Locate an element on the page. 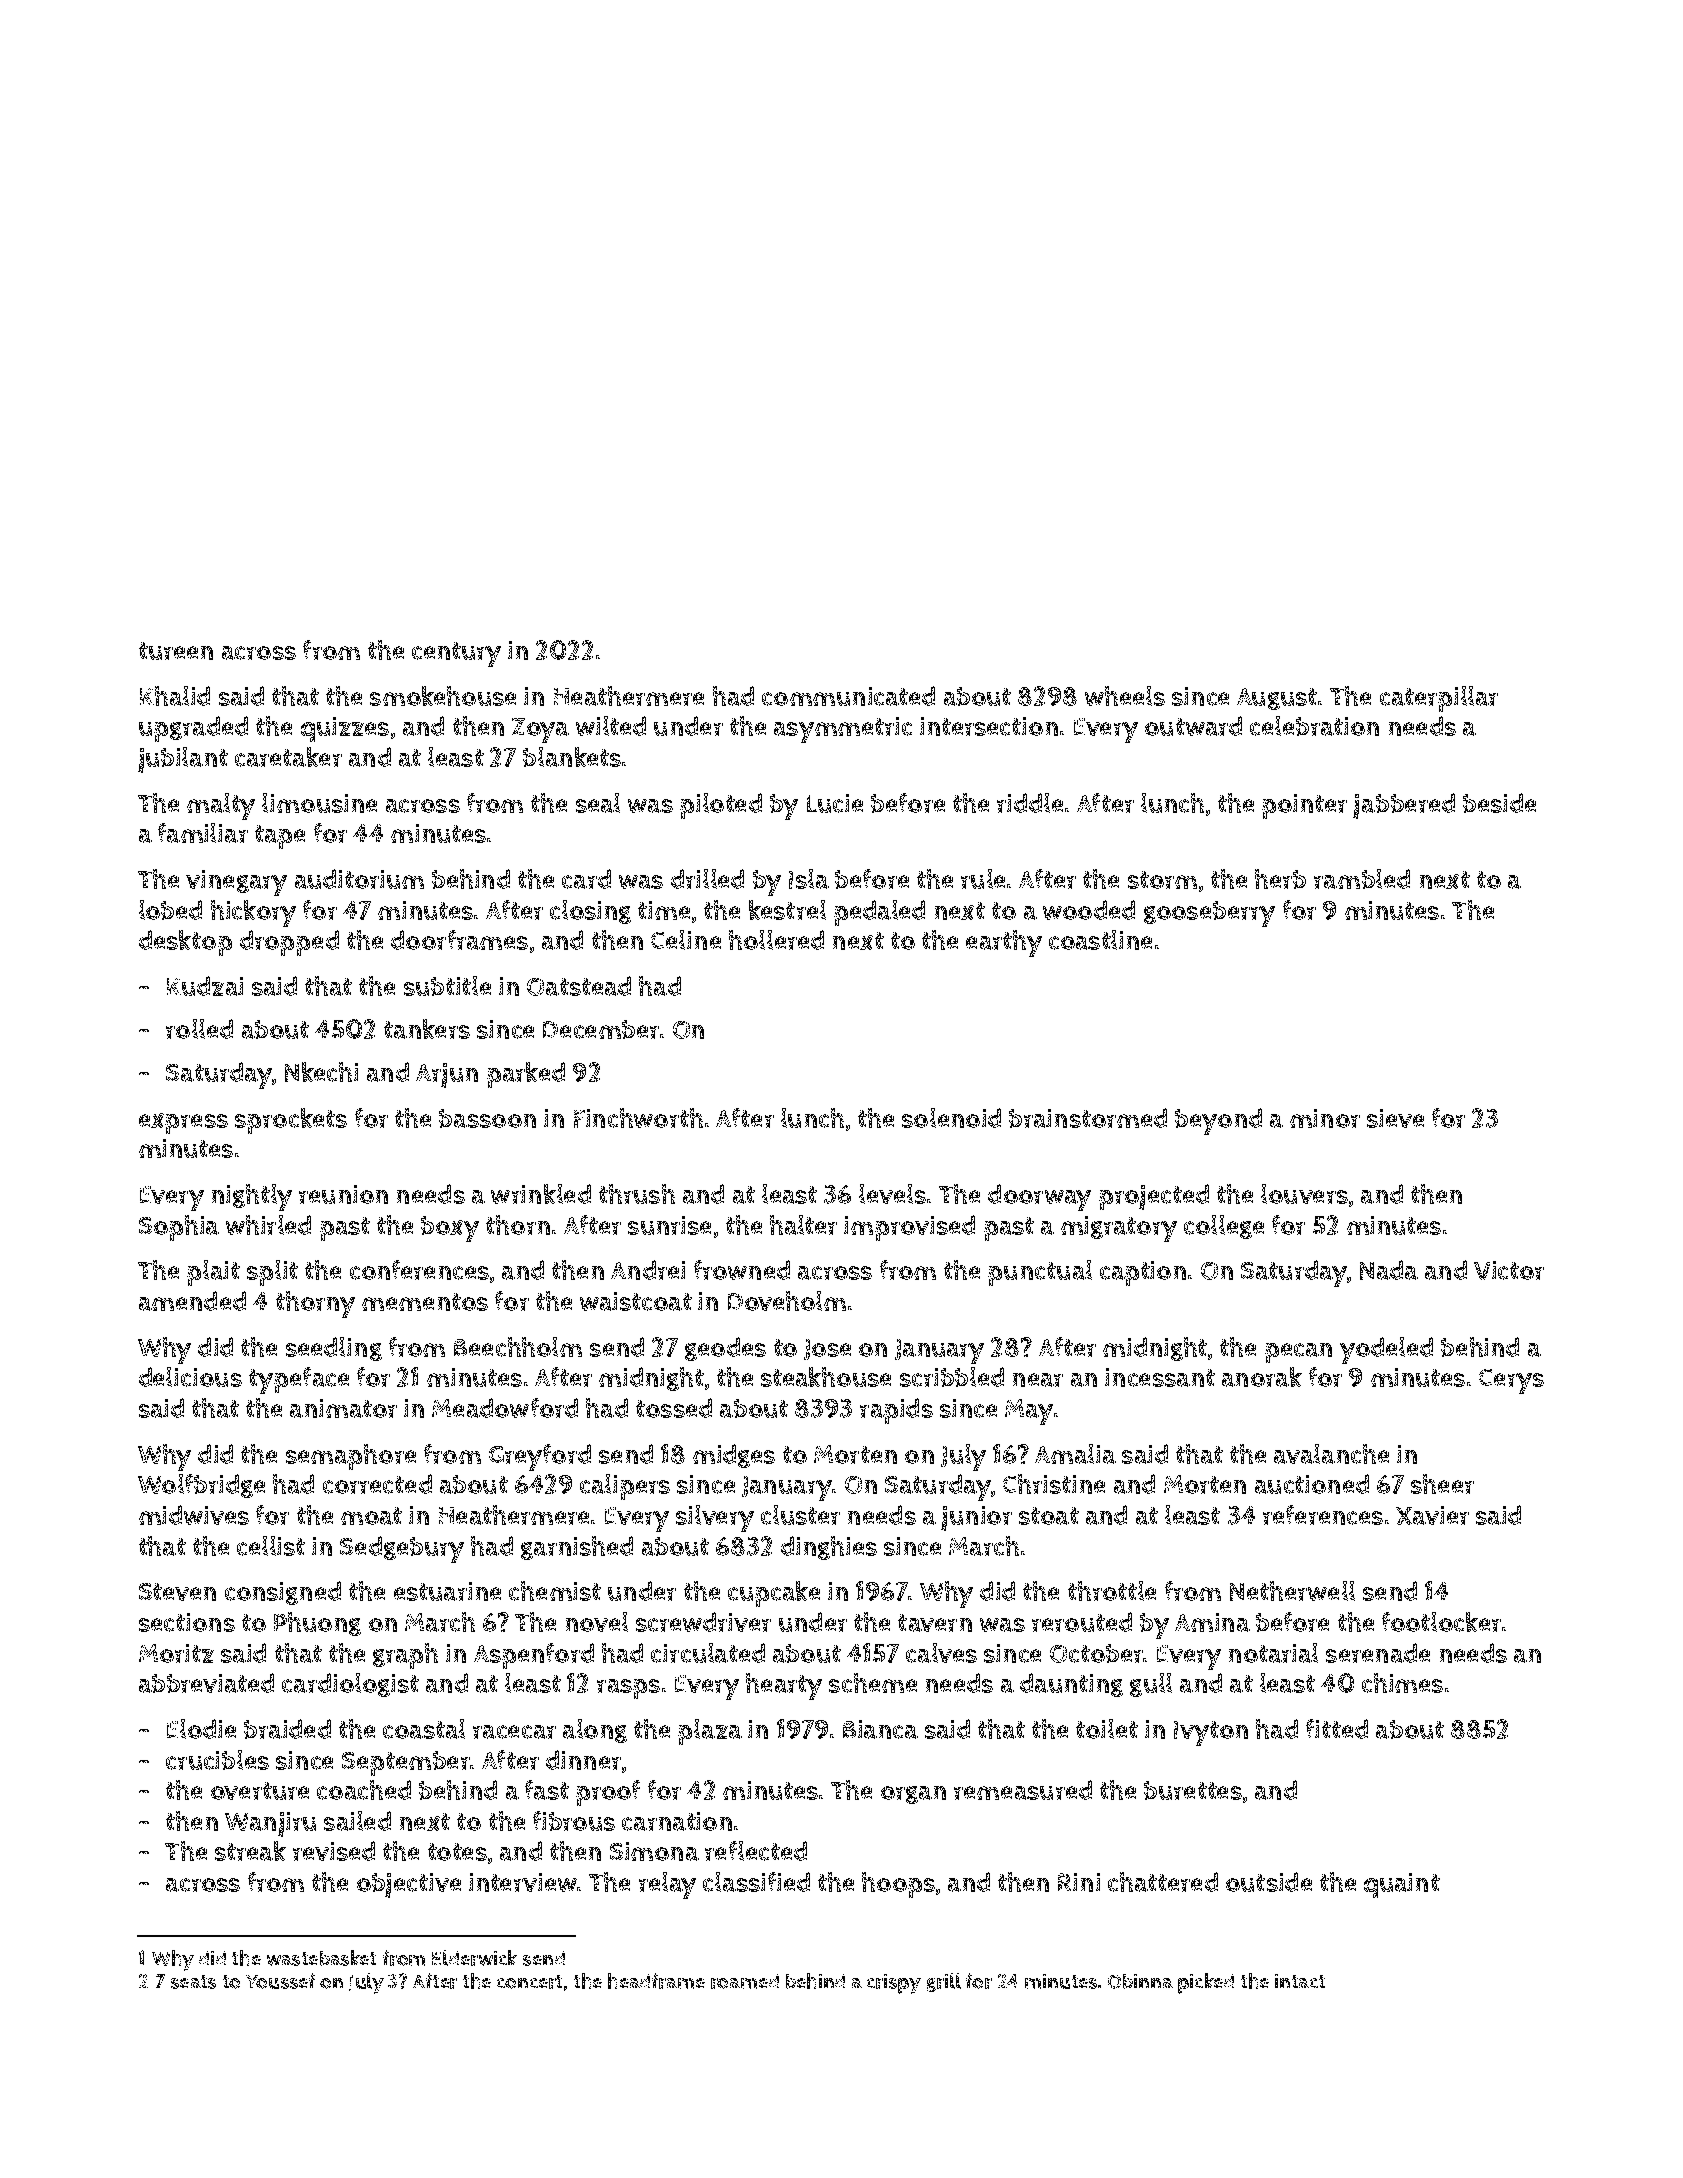 The height and width of the document is (2178, 1683). pecan is located at coordinates (1298, 1353).
